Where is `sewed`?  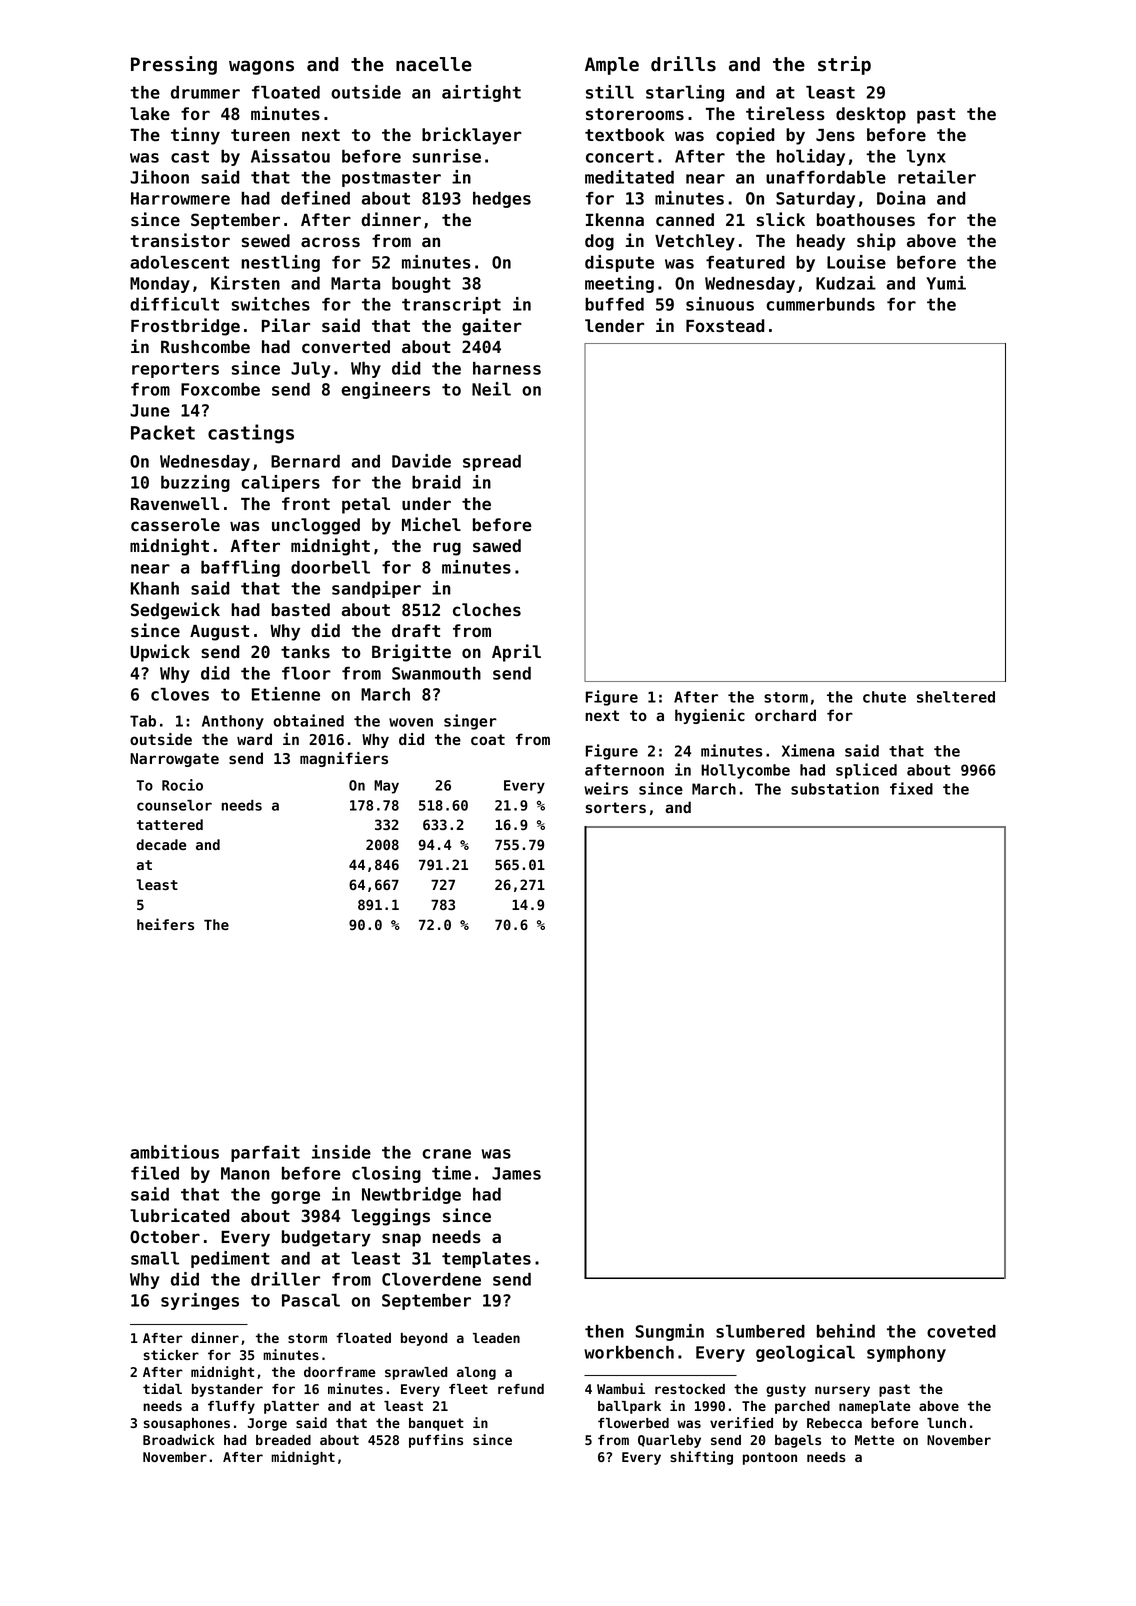
sewed is located at coordinates (265, 240).
